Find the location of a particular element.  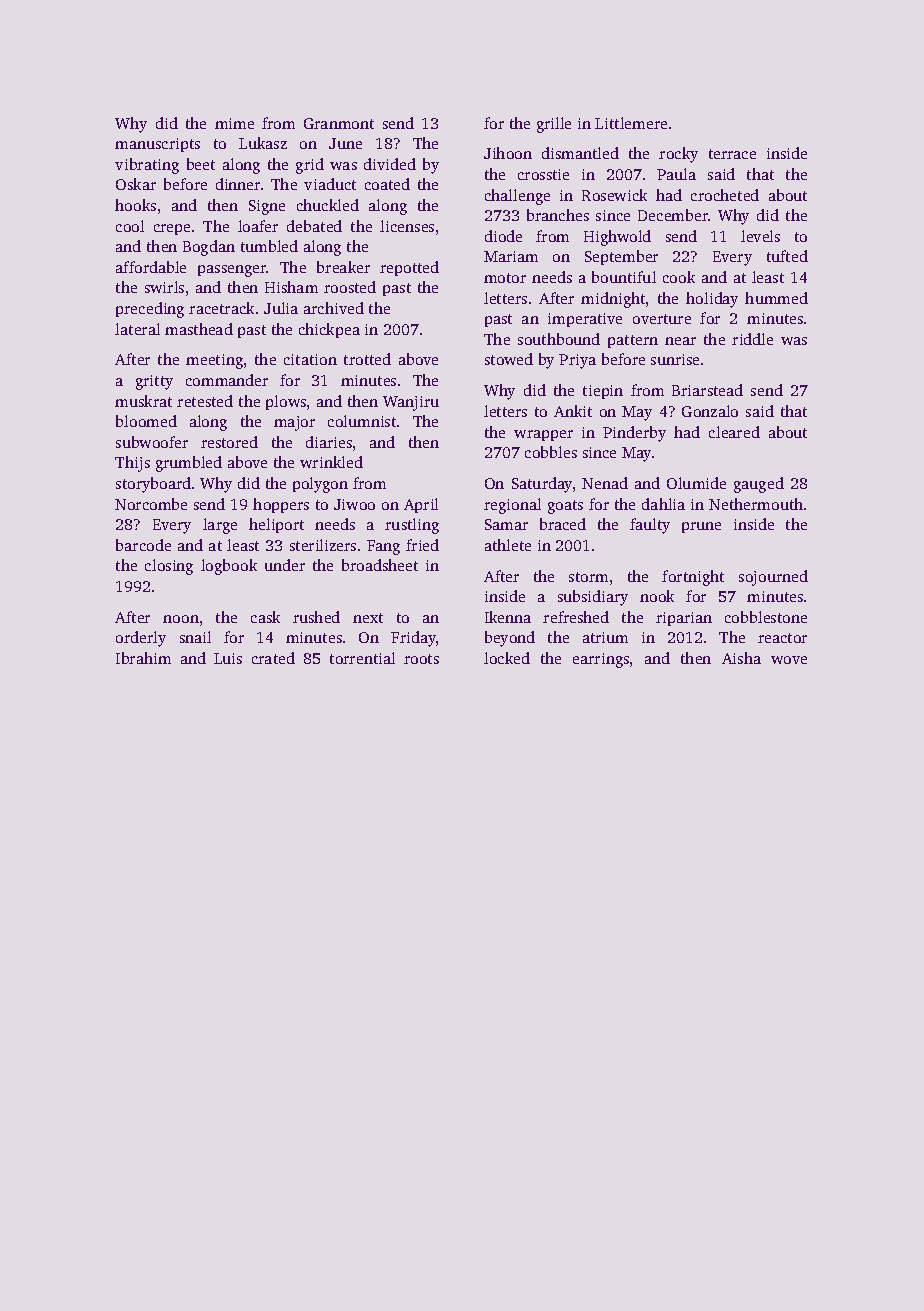

racetrack is located at coordinates (221, 308).
